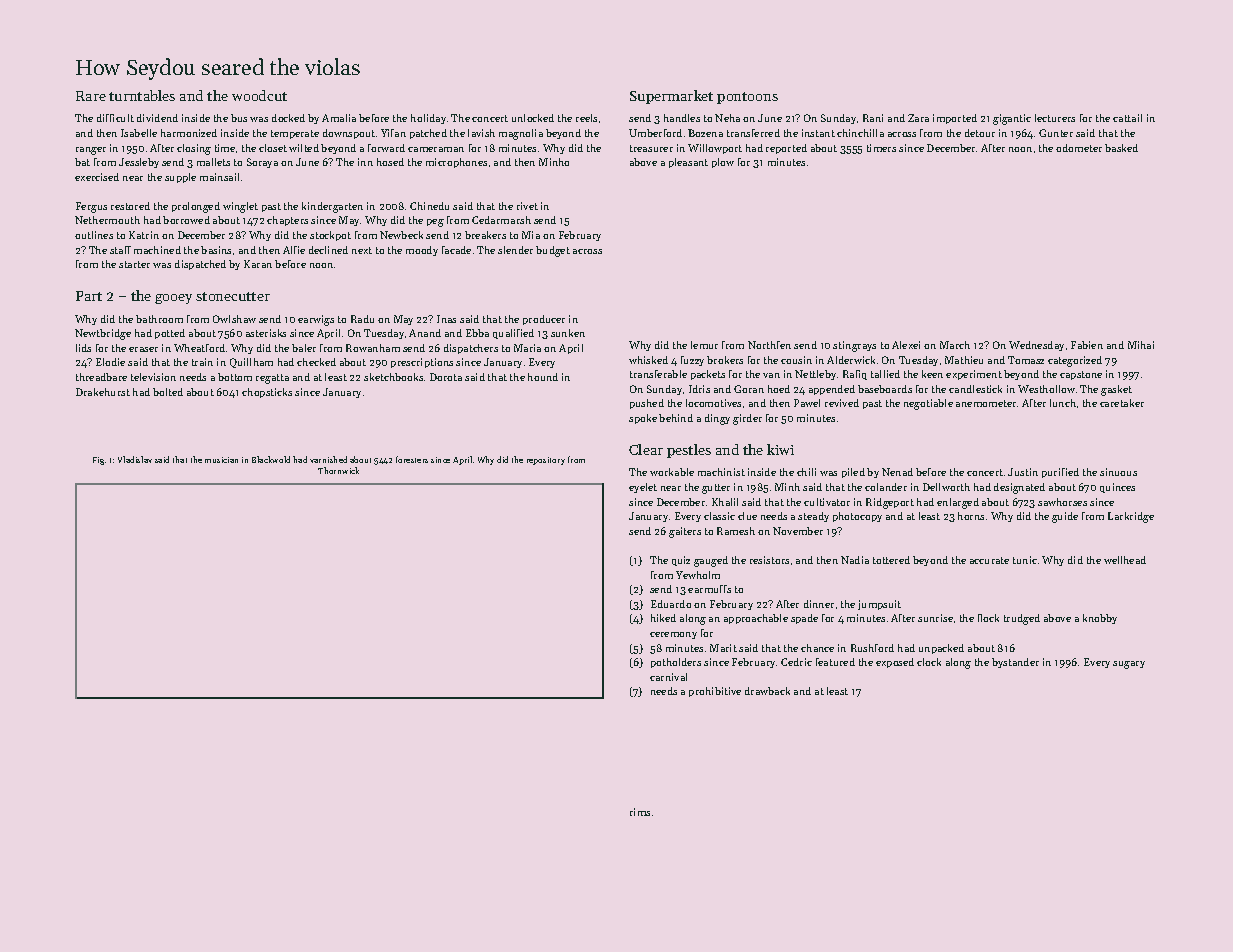  I want to click on chopsticks, so click(267, 393).
